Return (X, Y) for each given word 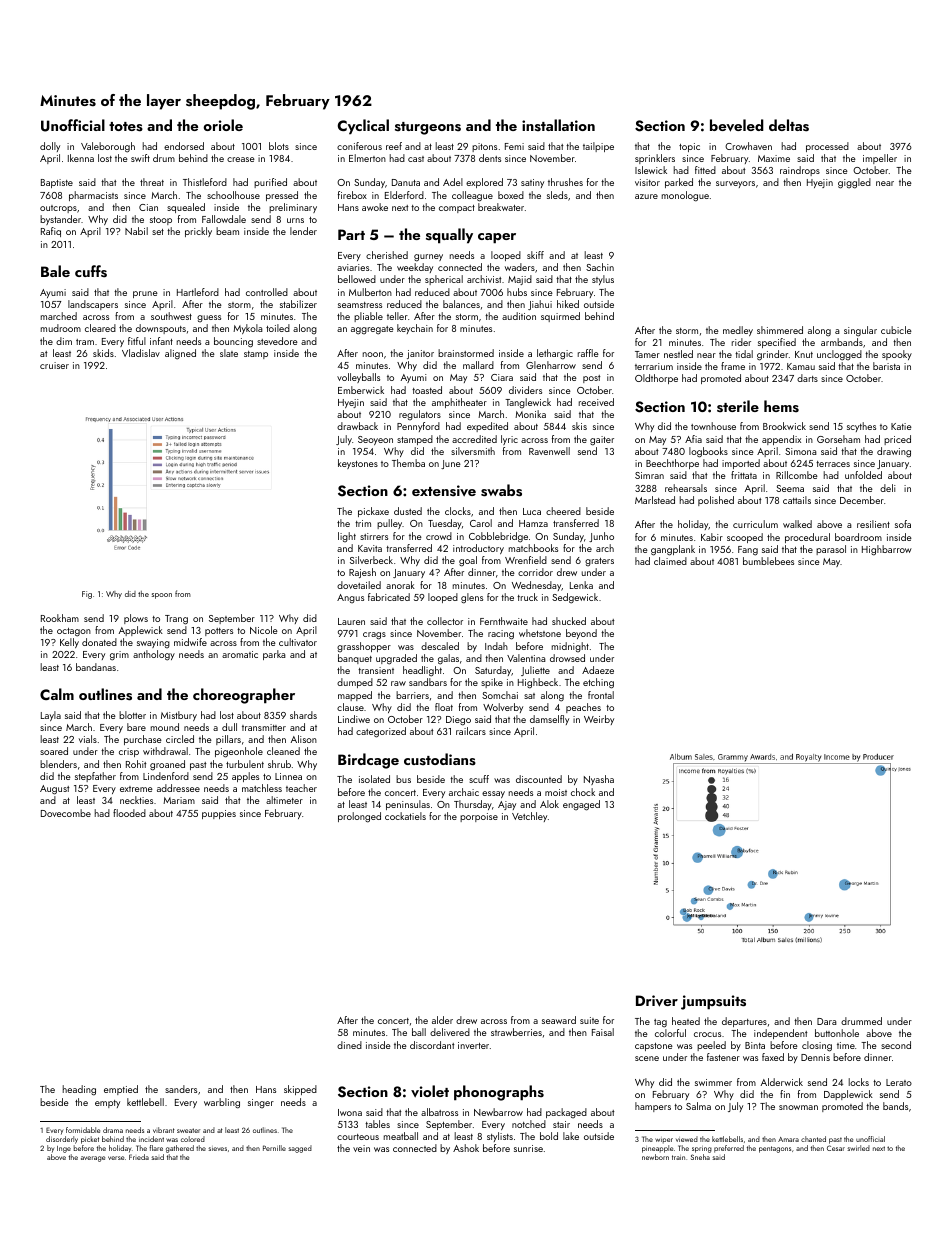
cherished (387, 255)
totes (126, 127)
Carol (481, 523)
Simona (801, 451)
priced (897, 440)
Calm (57, 694)
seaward (559, 1020)
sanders (181, 1089)
